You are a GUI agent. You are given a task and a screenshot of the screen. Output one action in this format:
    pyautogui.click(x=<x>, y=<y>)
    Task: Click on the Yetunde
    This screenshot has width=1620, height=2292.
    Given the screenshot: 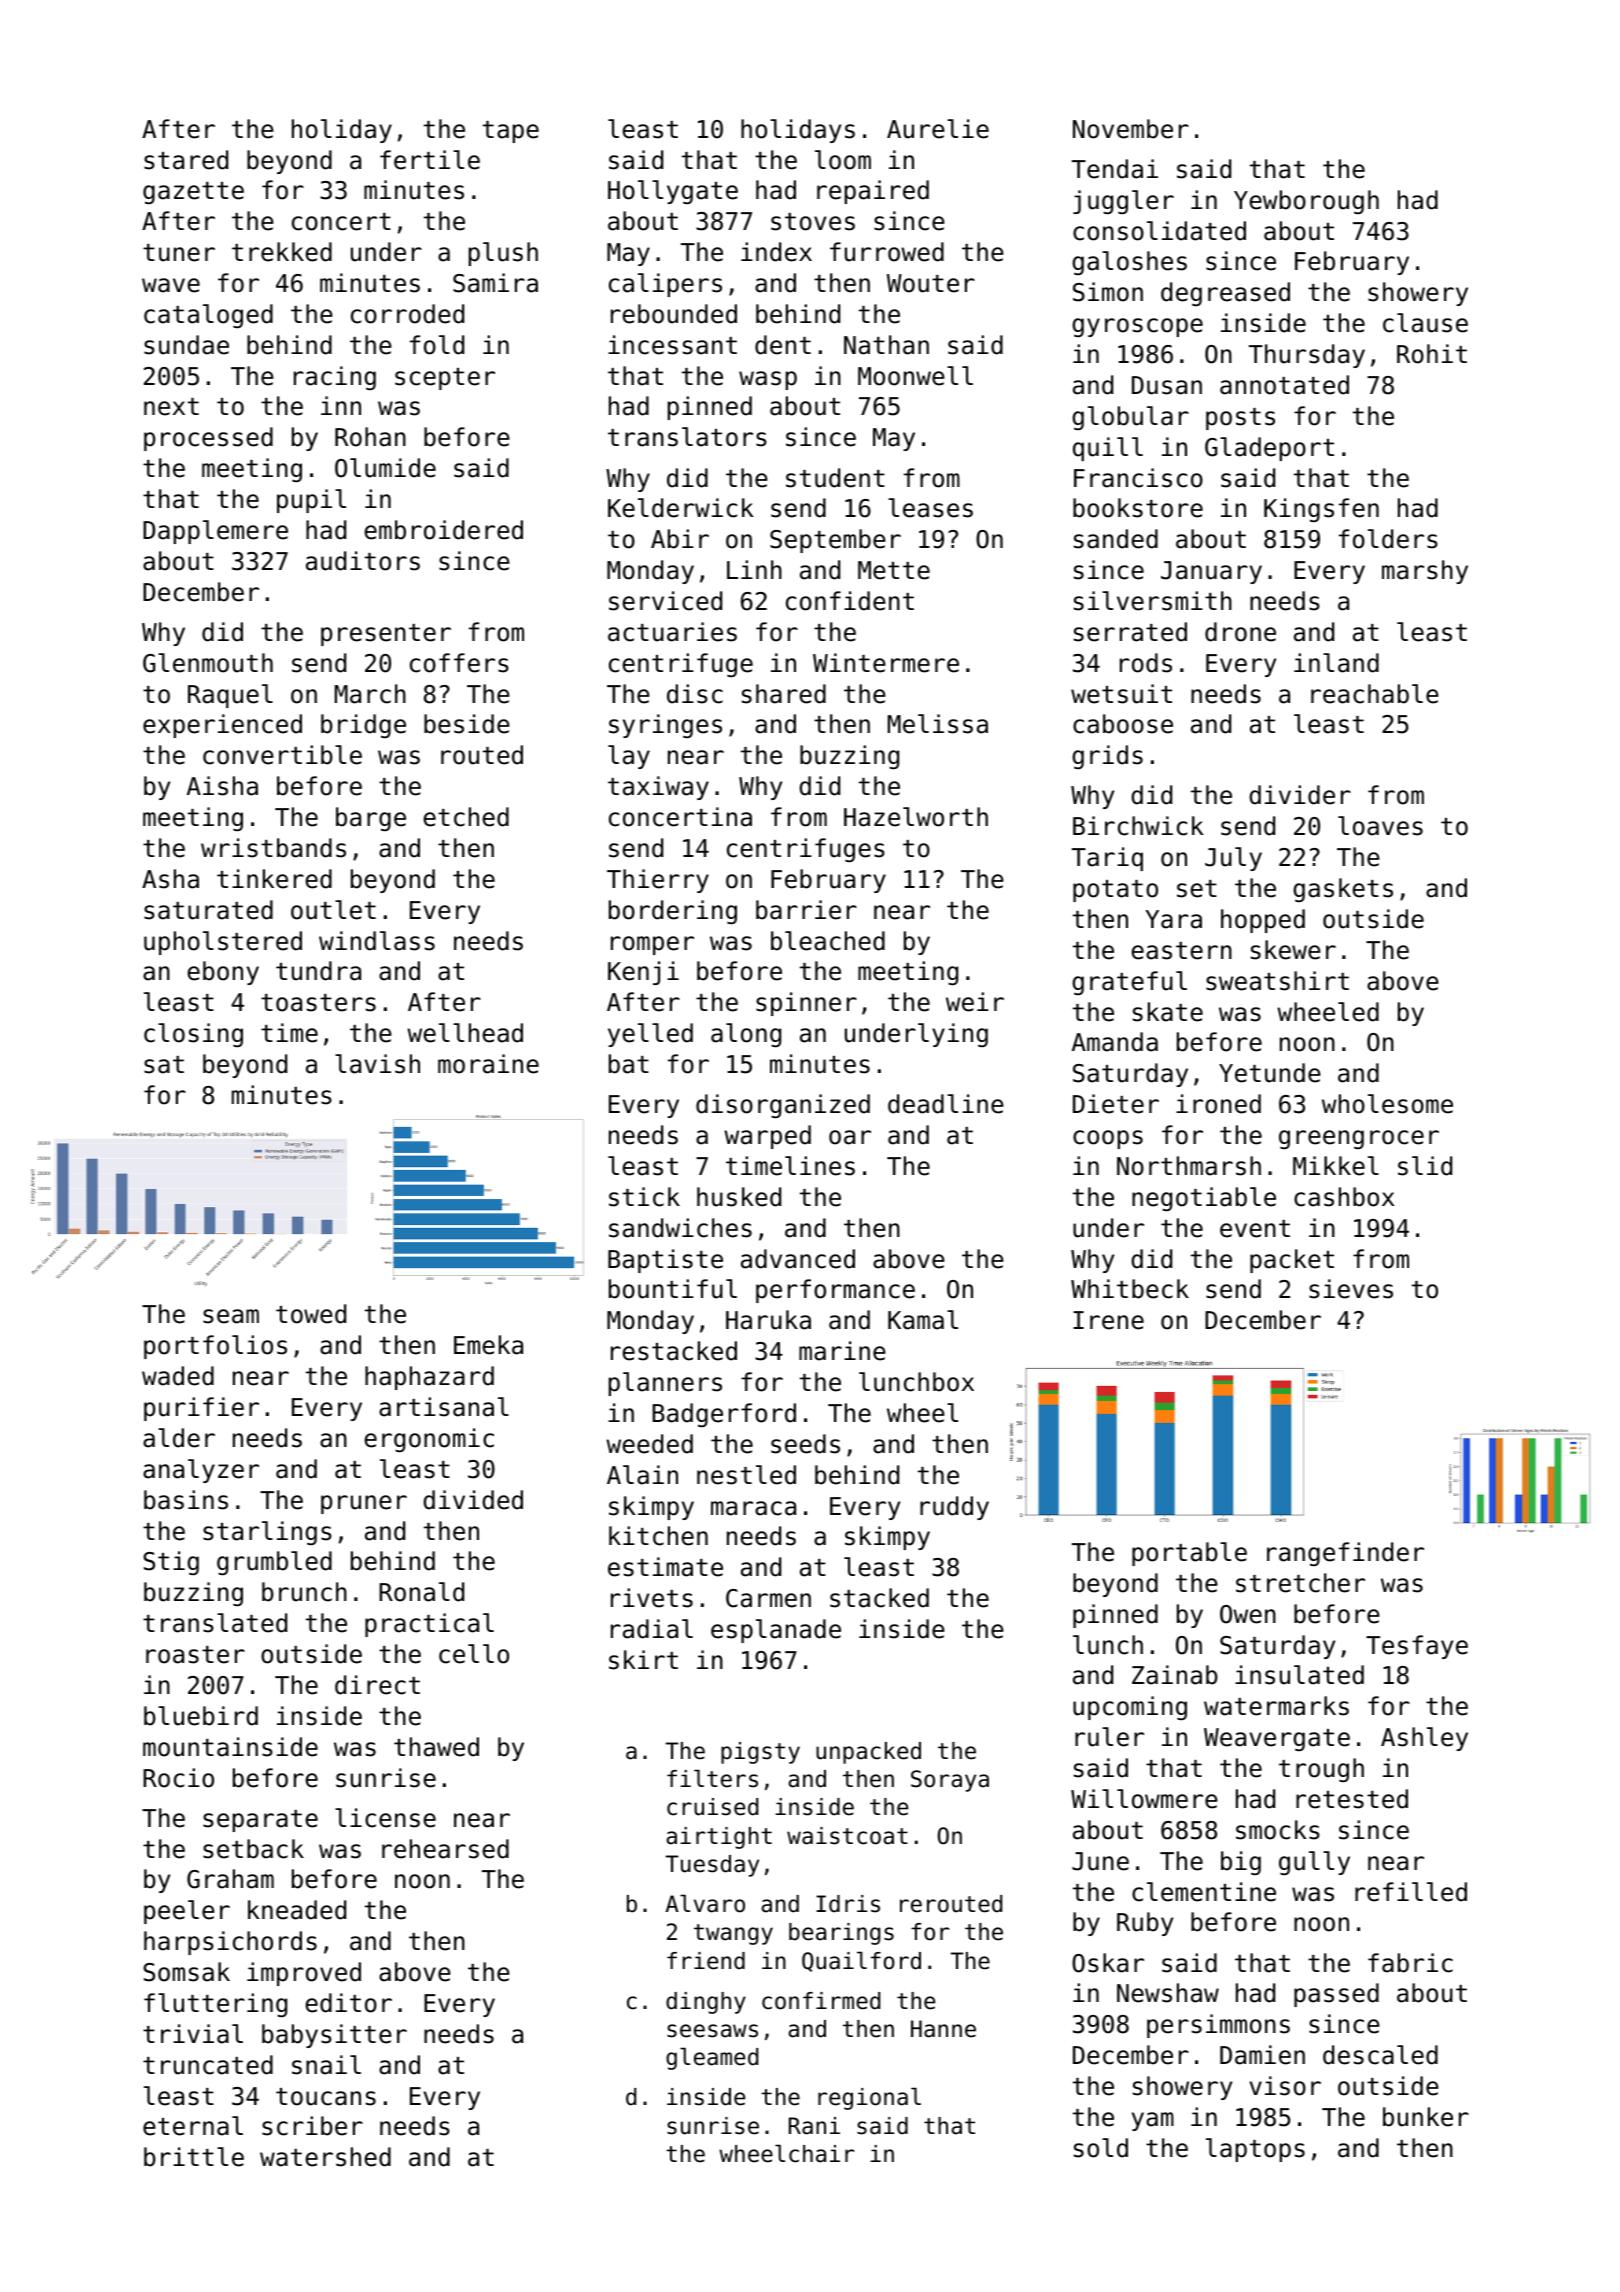 What is the action you would take?
    pyautogui.click(x=1270, y=1073)
